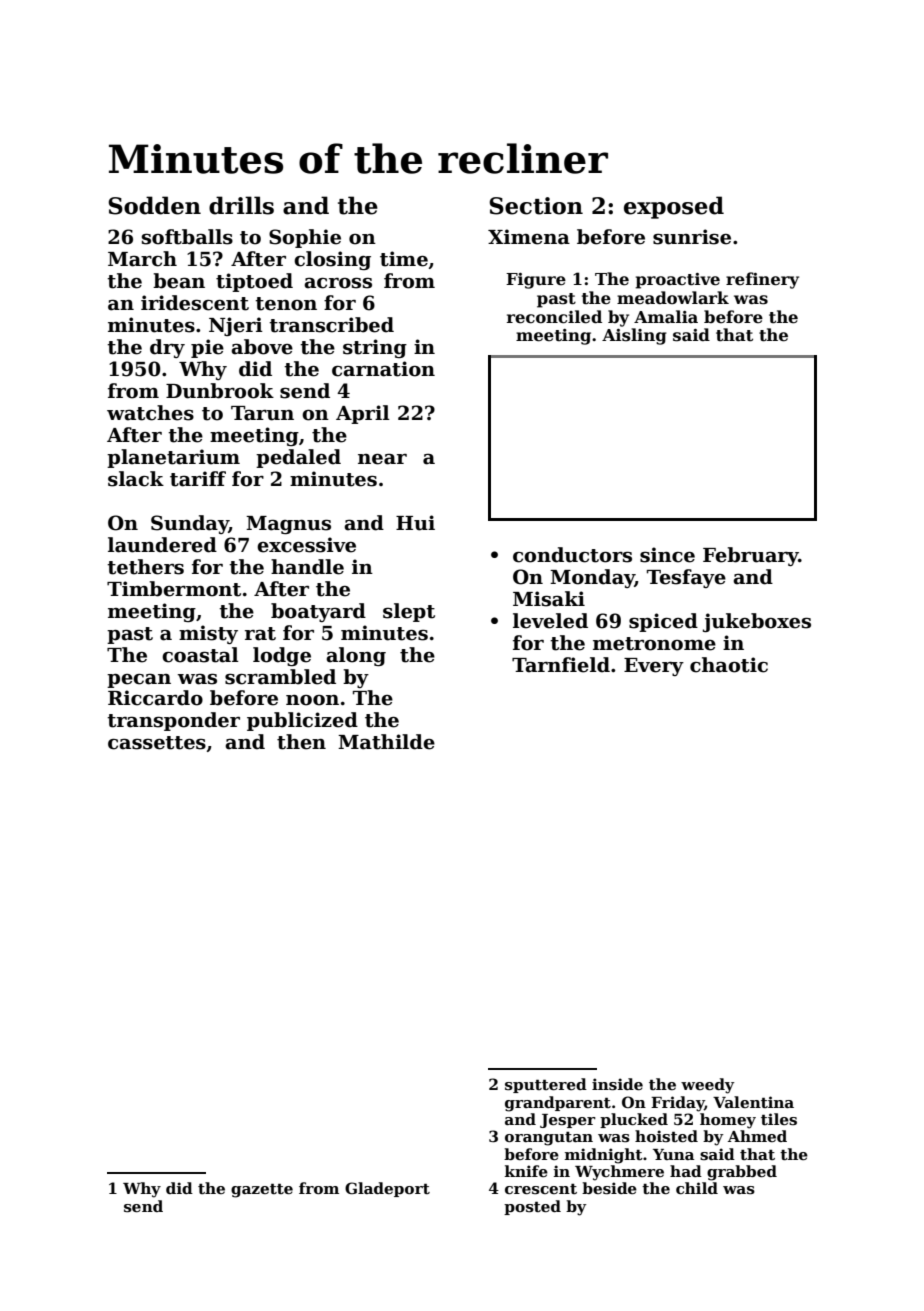 Image resolution: width=924 pixels, height=1311 pixels. Describe the element at coordinates (546, 1085) in the screenshot. I see `sputtered` at that location.
